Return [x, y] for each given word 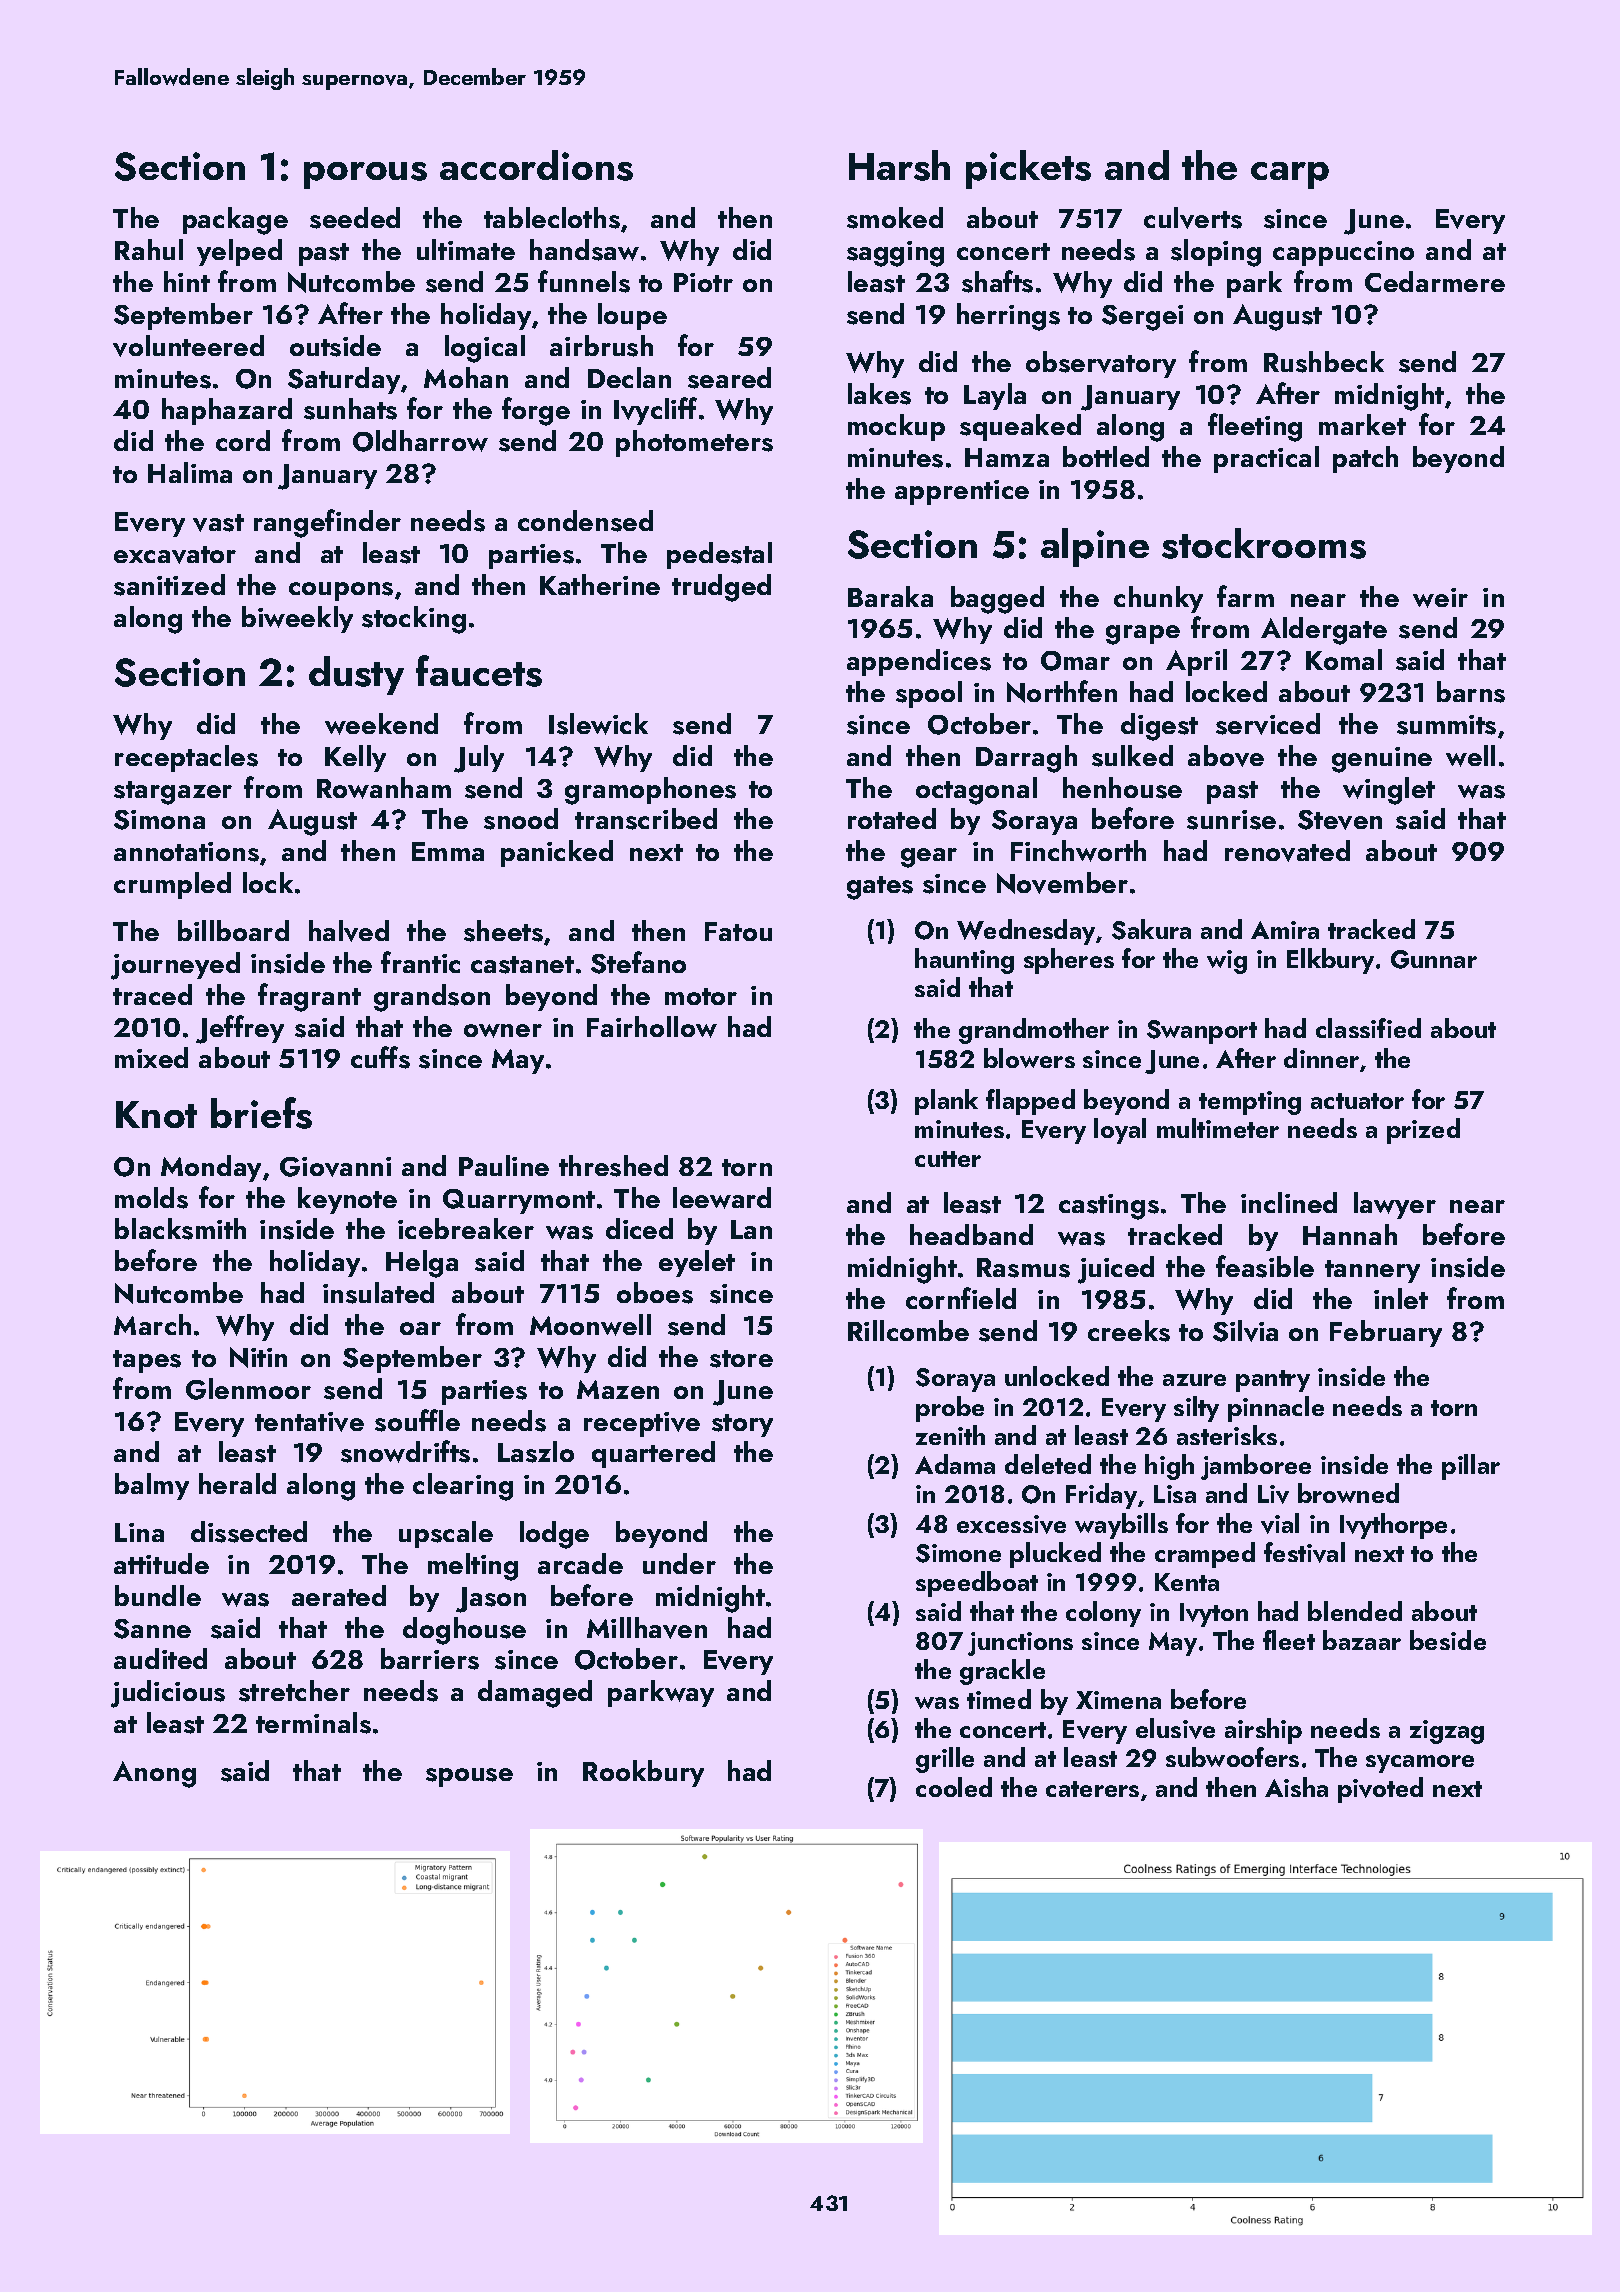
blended [1355, 1611]
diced [639, 1228]
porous [365, 175]
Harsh [899, 165]
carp [1290, 175]
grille [945, 1760]
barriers [430, 1659]
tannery [1372, 1271]
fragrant [309, 997]
